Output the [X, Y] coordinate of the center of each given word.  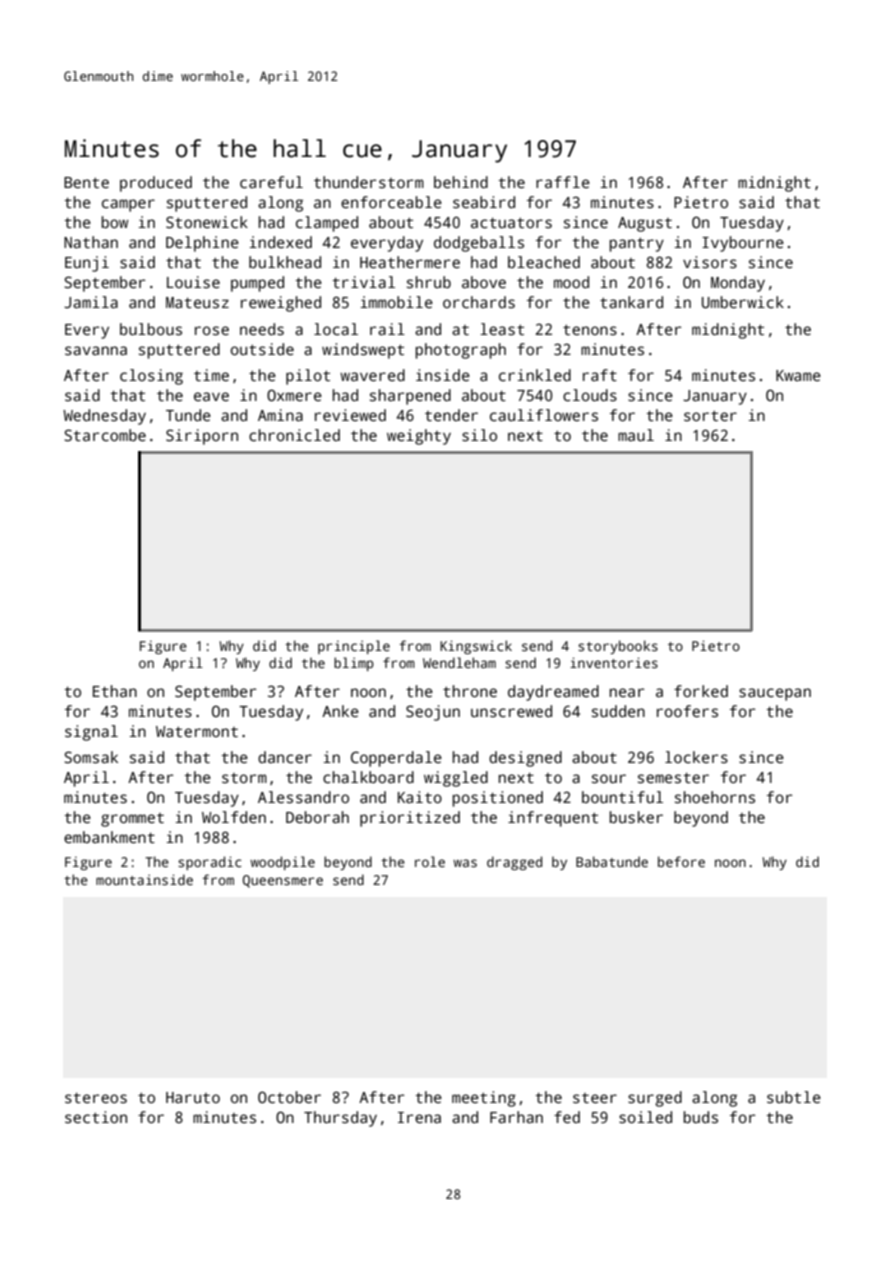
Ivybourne [743, 244]
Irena [419, 1117]
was [465, 863]
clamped [327, 224]
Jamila [91, 302]
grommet [132, 820]
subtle [794, 1097]
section [96, 1117]
